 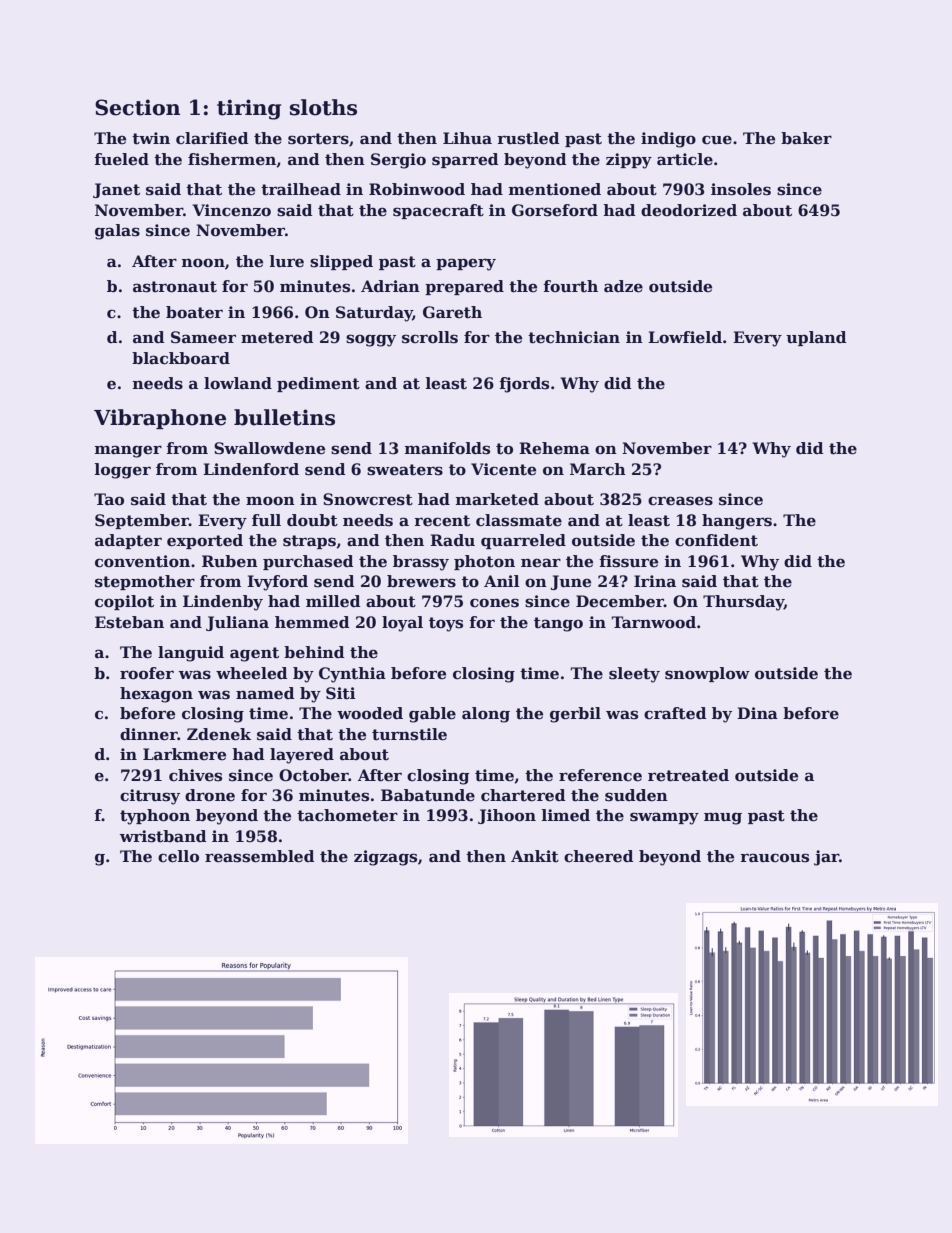 I want to click on zigzags, so click(x=385, y=858).
